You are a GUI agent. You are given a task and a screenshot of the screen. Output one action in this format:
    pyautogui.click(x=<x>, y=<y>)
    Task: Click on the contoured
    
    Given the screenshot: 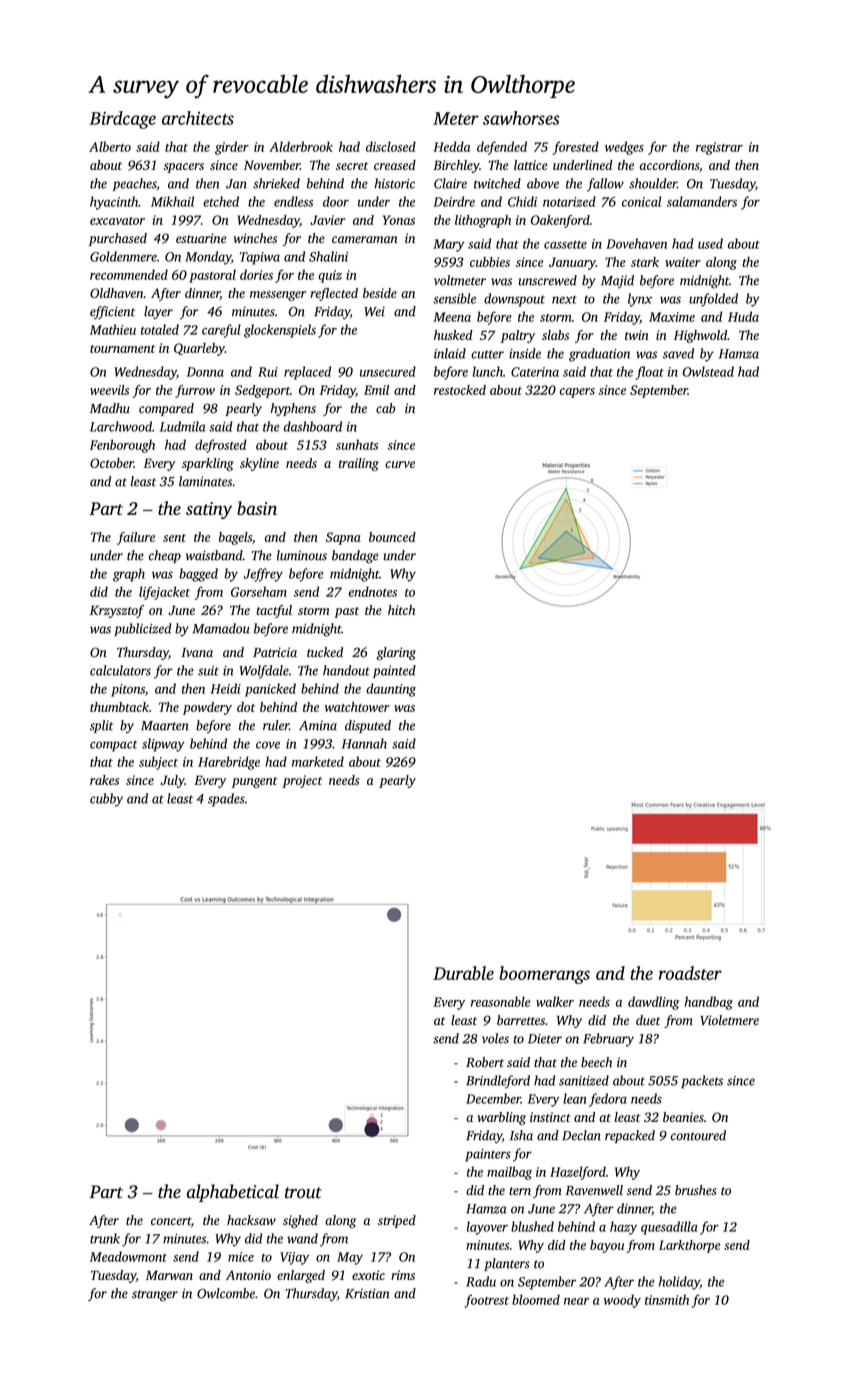 What is the action you would take?
    pyautogui.click(x=698, y=1135)
